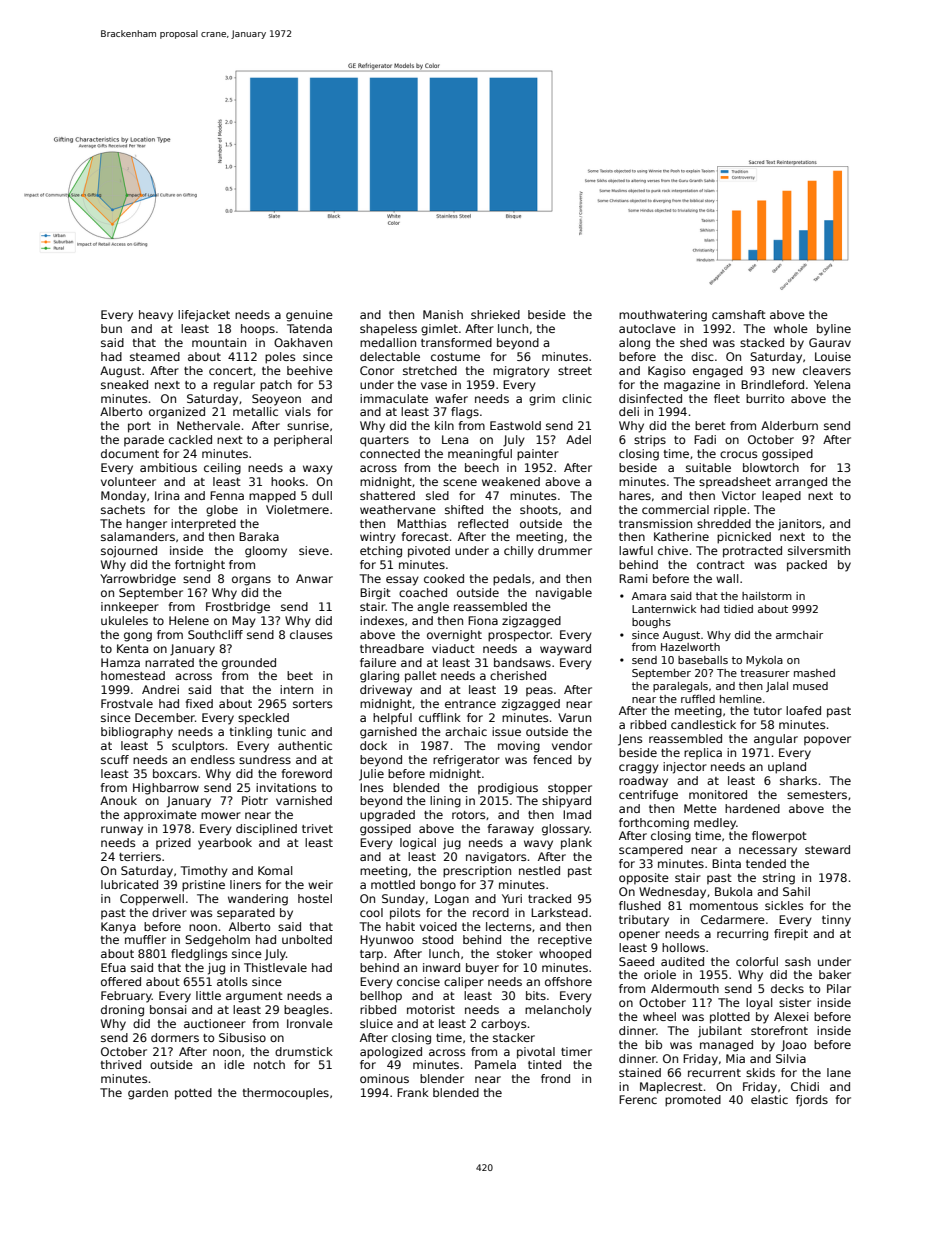 The width and height of the document is (952, 1233). I want to click on shrieked, so click(495, 314).
